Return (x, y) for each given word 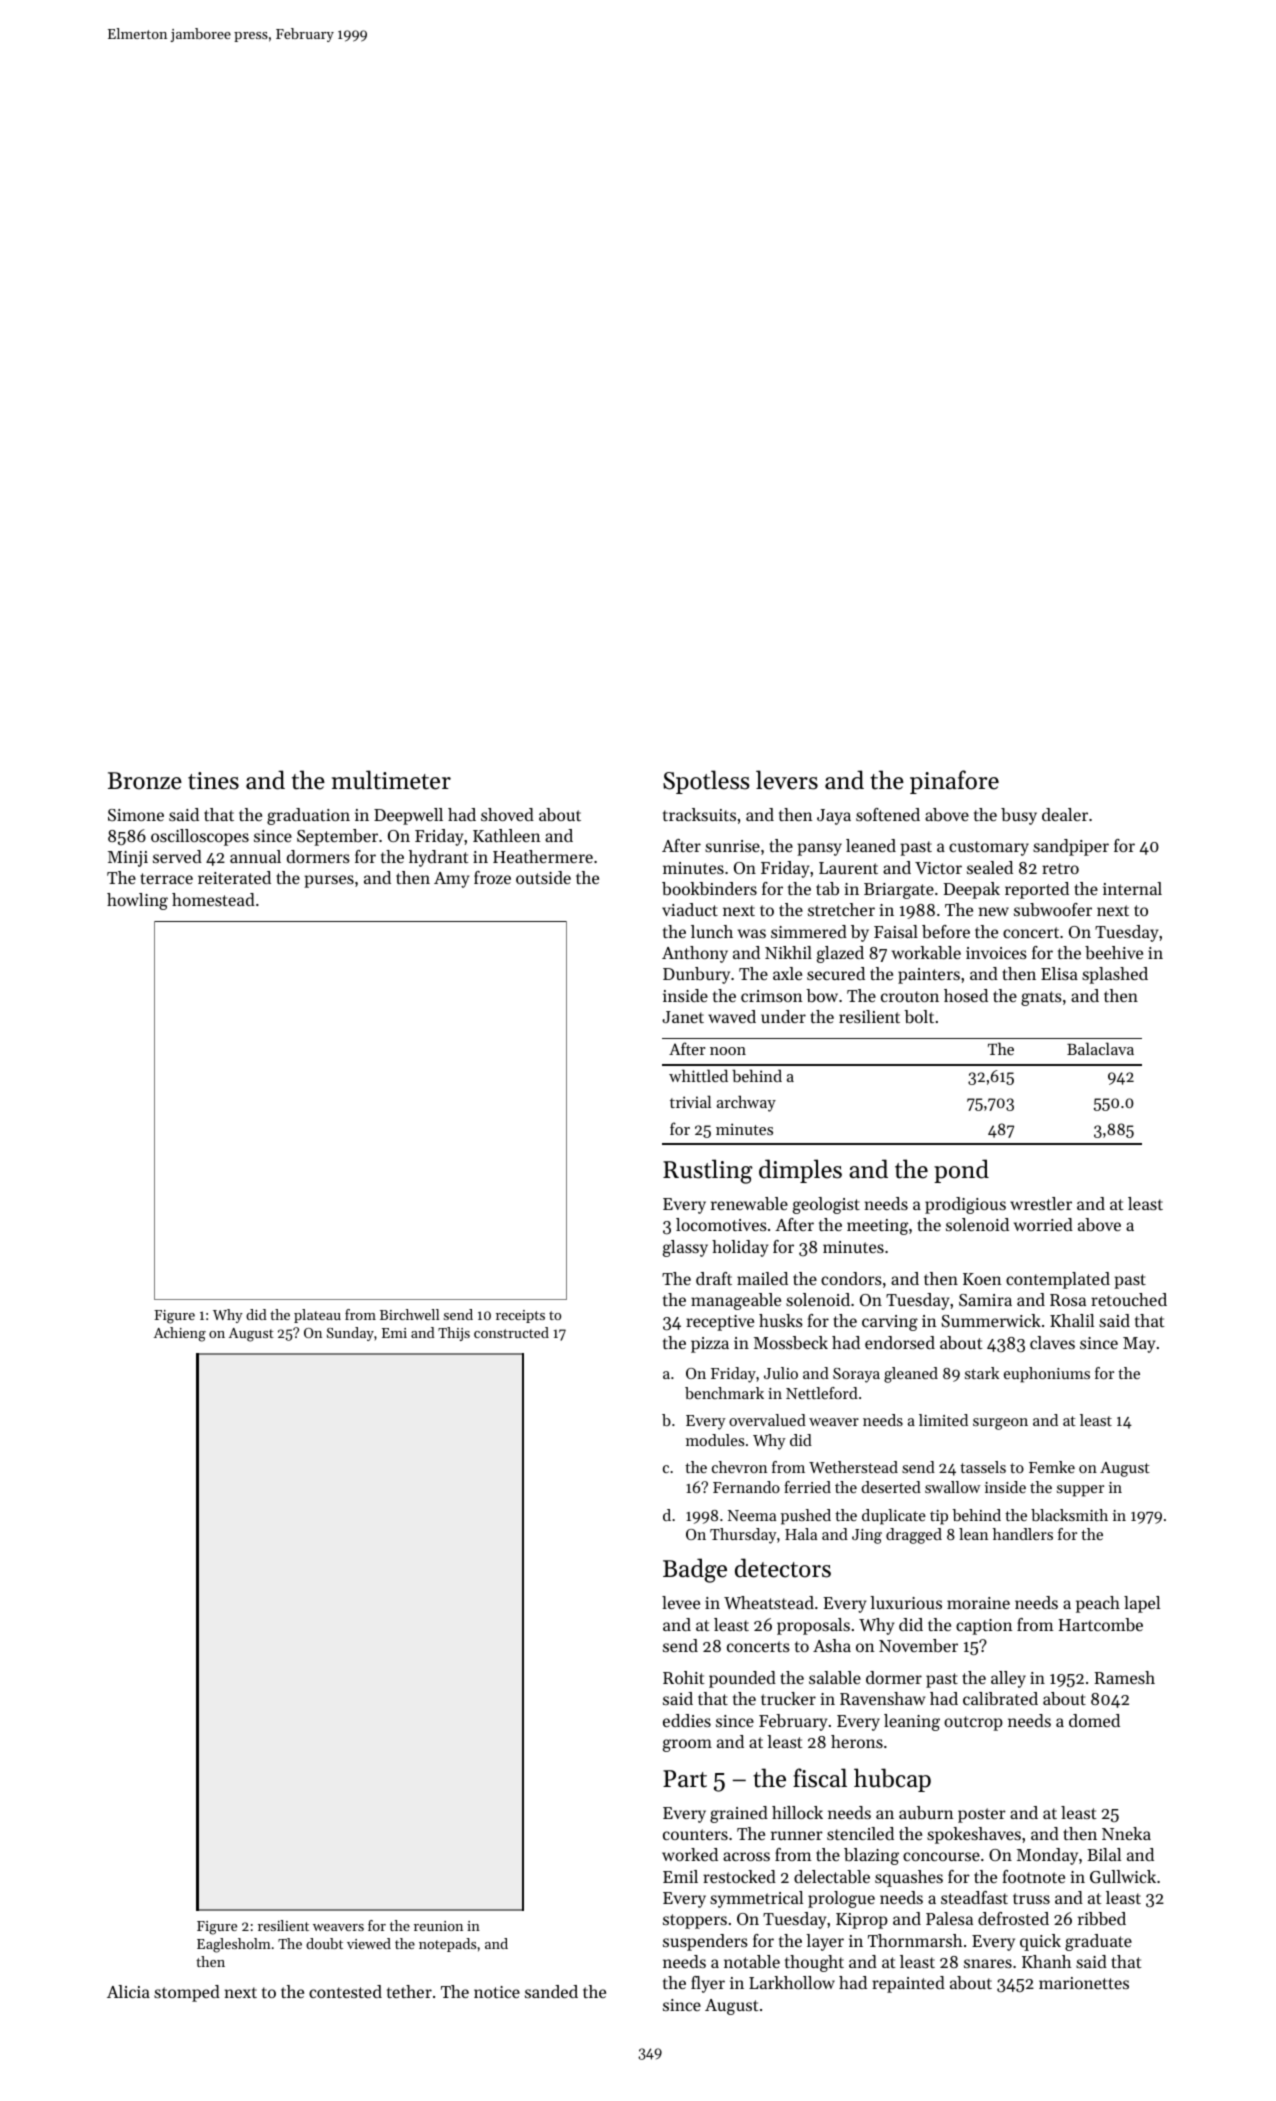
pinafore (954, 782)
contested (345, 1991)
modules (715, 1440)
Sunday (350, 1334)
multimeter (391, 780)
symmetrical (756, 1899)
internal (1132, 888)
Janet (683, 1017)
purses (329, 881)
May (1139, 1345)
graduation (308, 816)
